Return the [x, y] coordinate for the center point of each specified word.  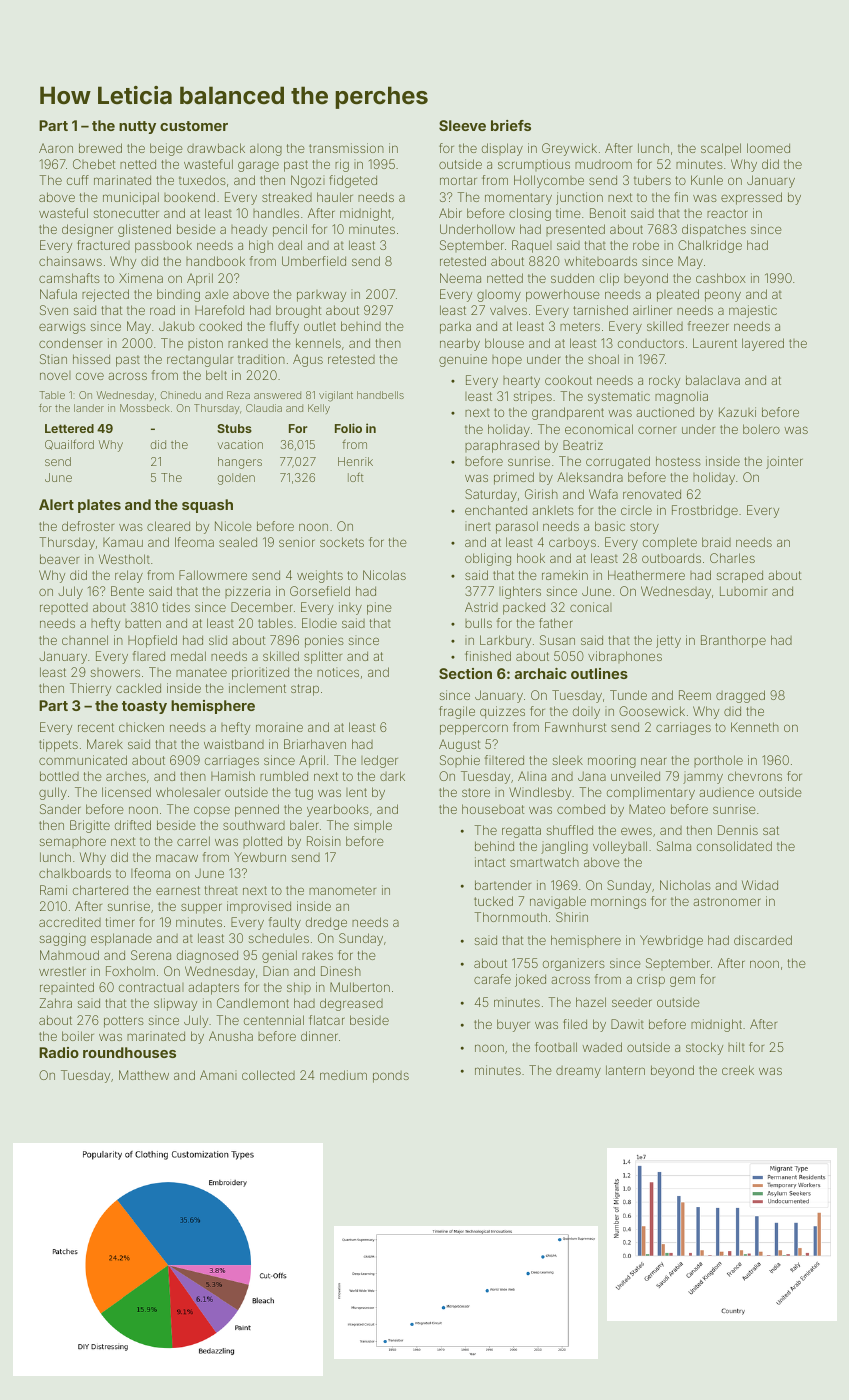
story [644, 528]
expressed [751, 198]
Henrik [355, 461]
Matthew [144, 1075]
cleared [168, 526]
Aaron [56, 148]
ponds [391, 1077]
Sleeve [462, 125]
